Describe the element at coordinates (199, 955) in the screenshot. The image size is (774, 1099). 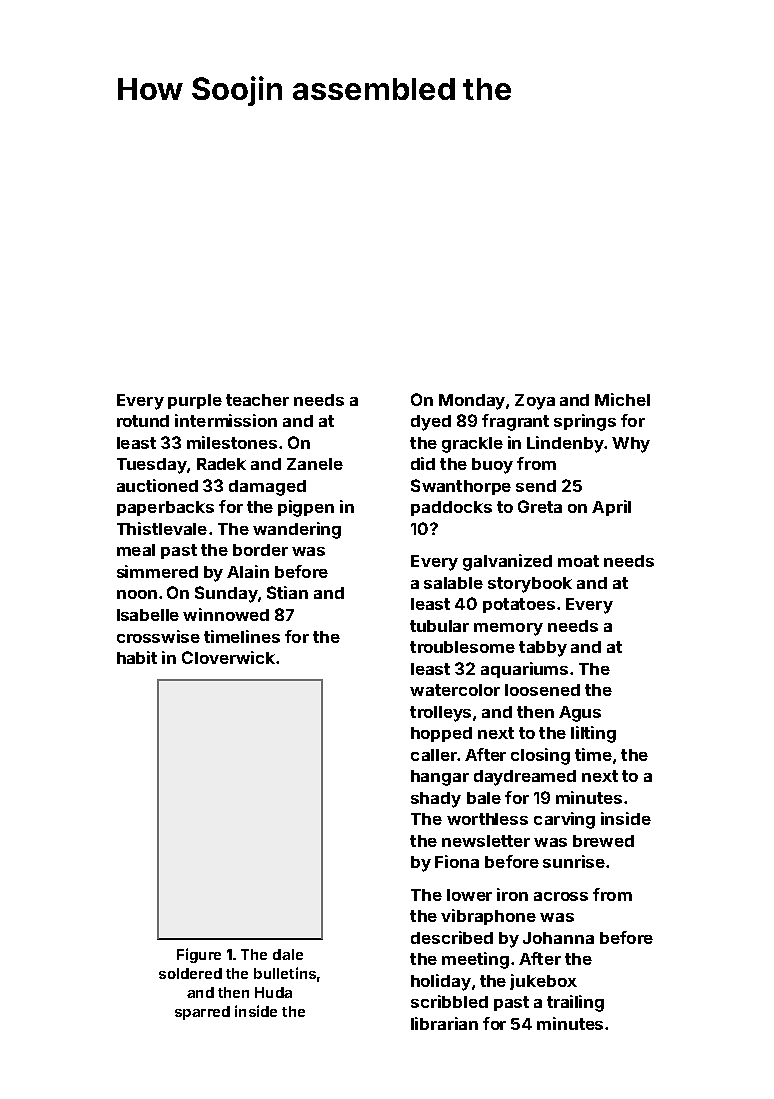
I see `Figure` at that location.
